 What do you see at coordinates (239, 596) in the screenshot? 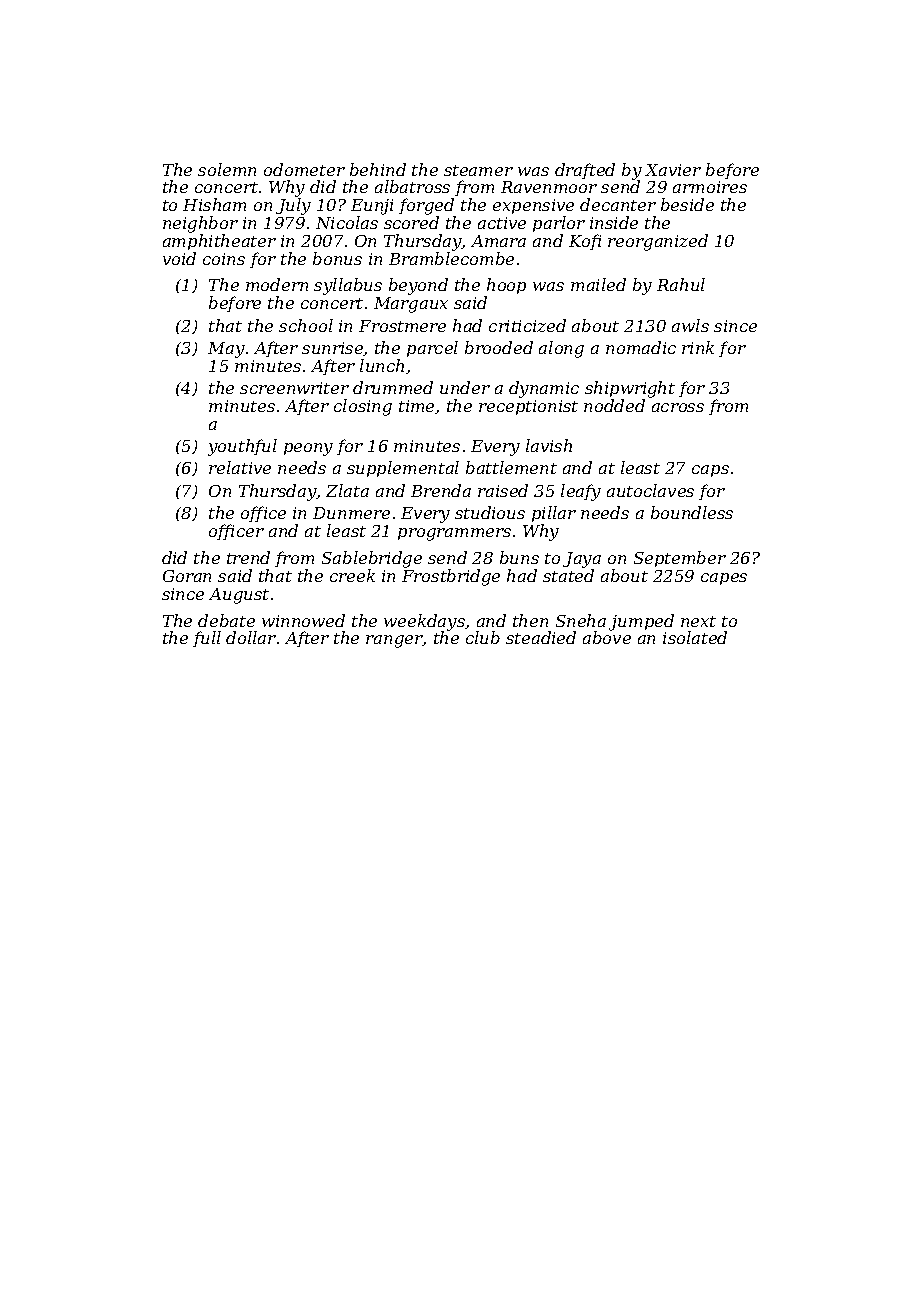
I see `August` at bounding box center [239, 596].
